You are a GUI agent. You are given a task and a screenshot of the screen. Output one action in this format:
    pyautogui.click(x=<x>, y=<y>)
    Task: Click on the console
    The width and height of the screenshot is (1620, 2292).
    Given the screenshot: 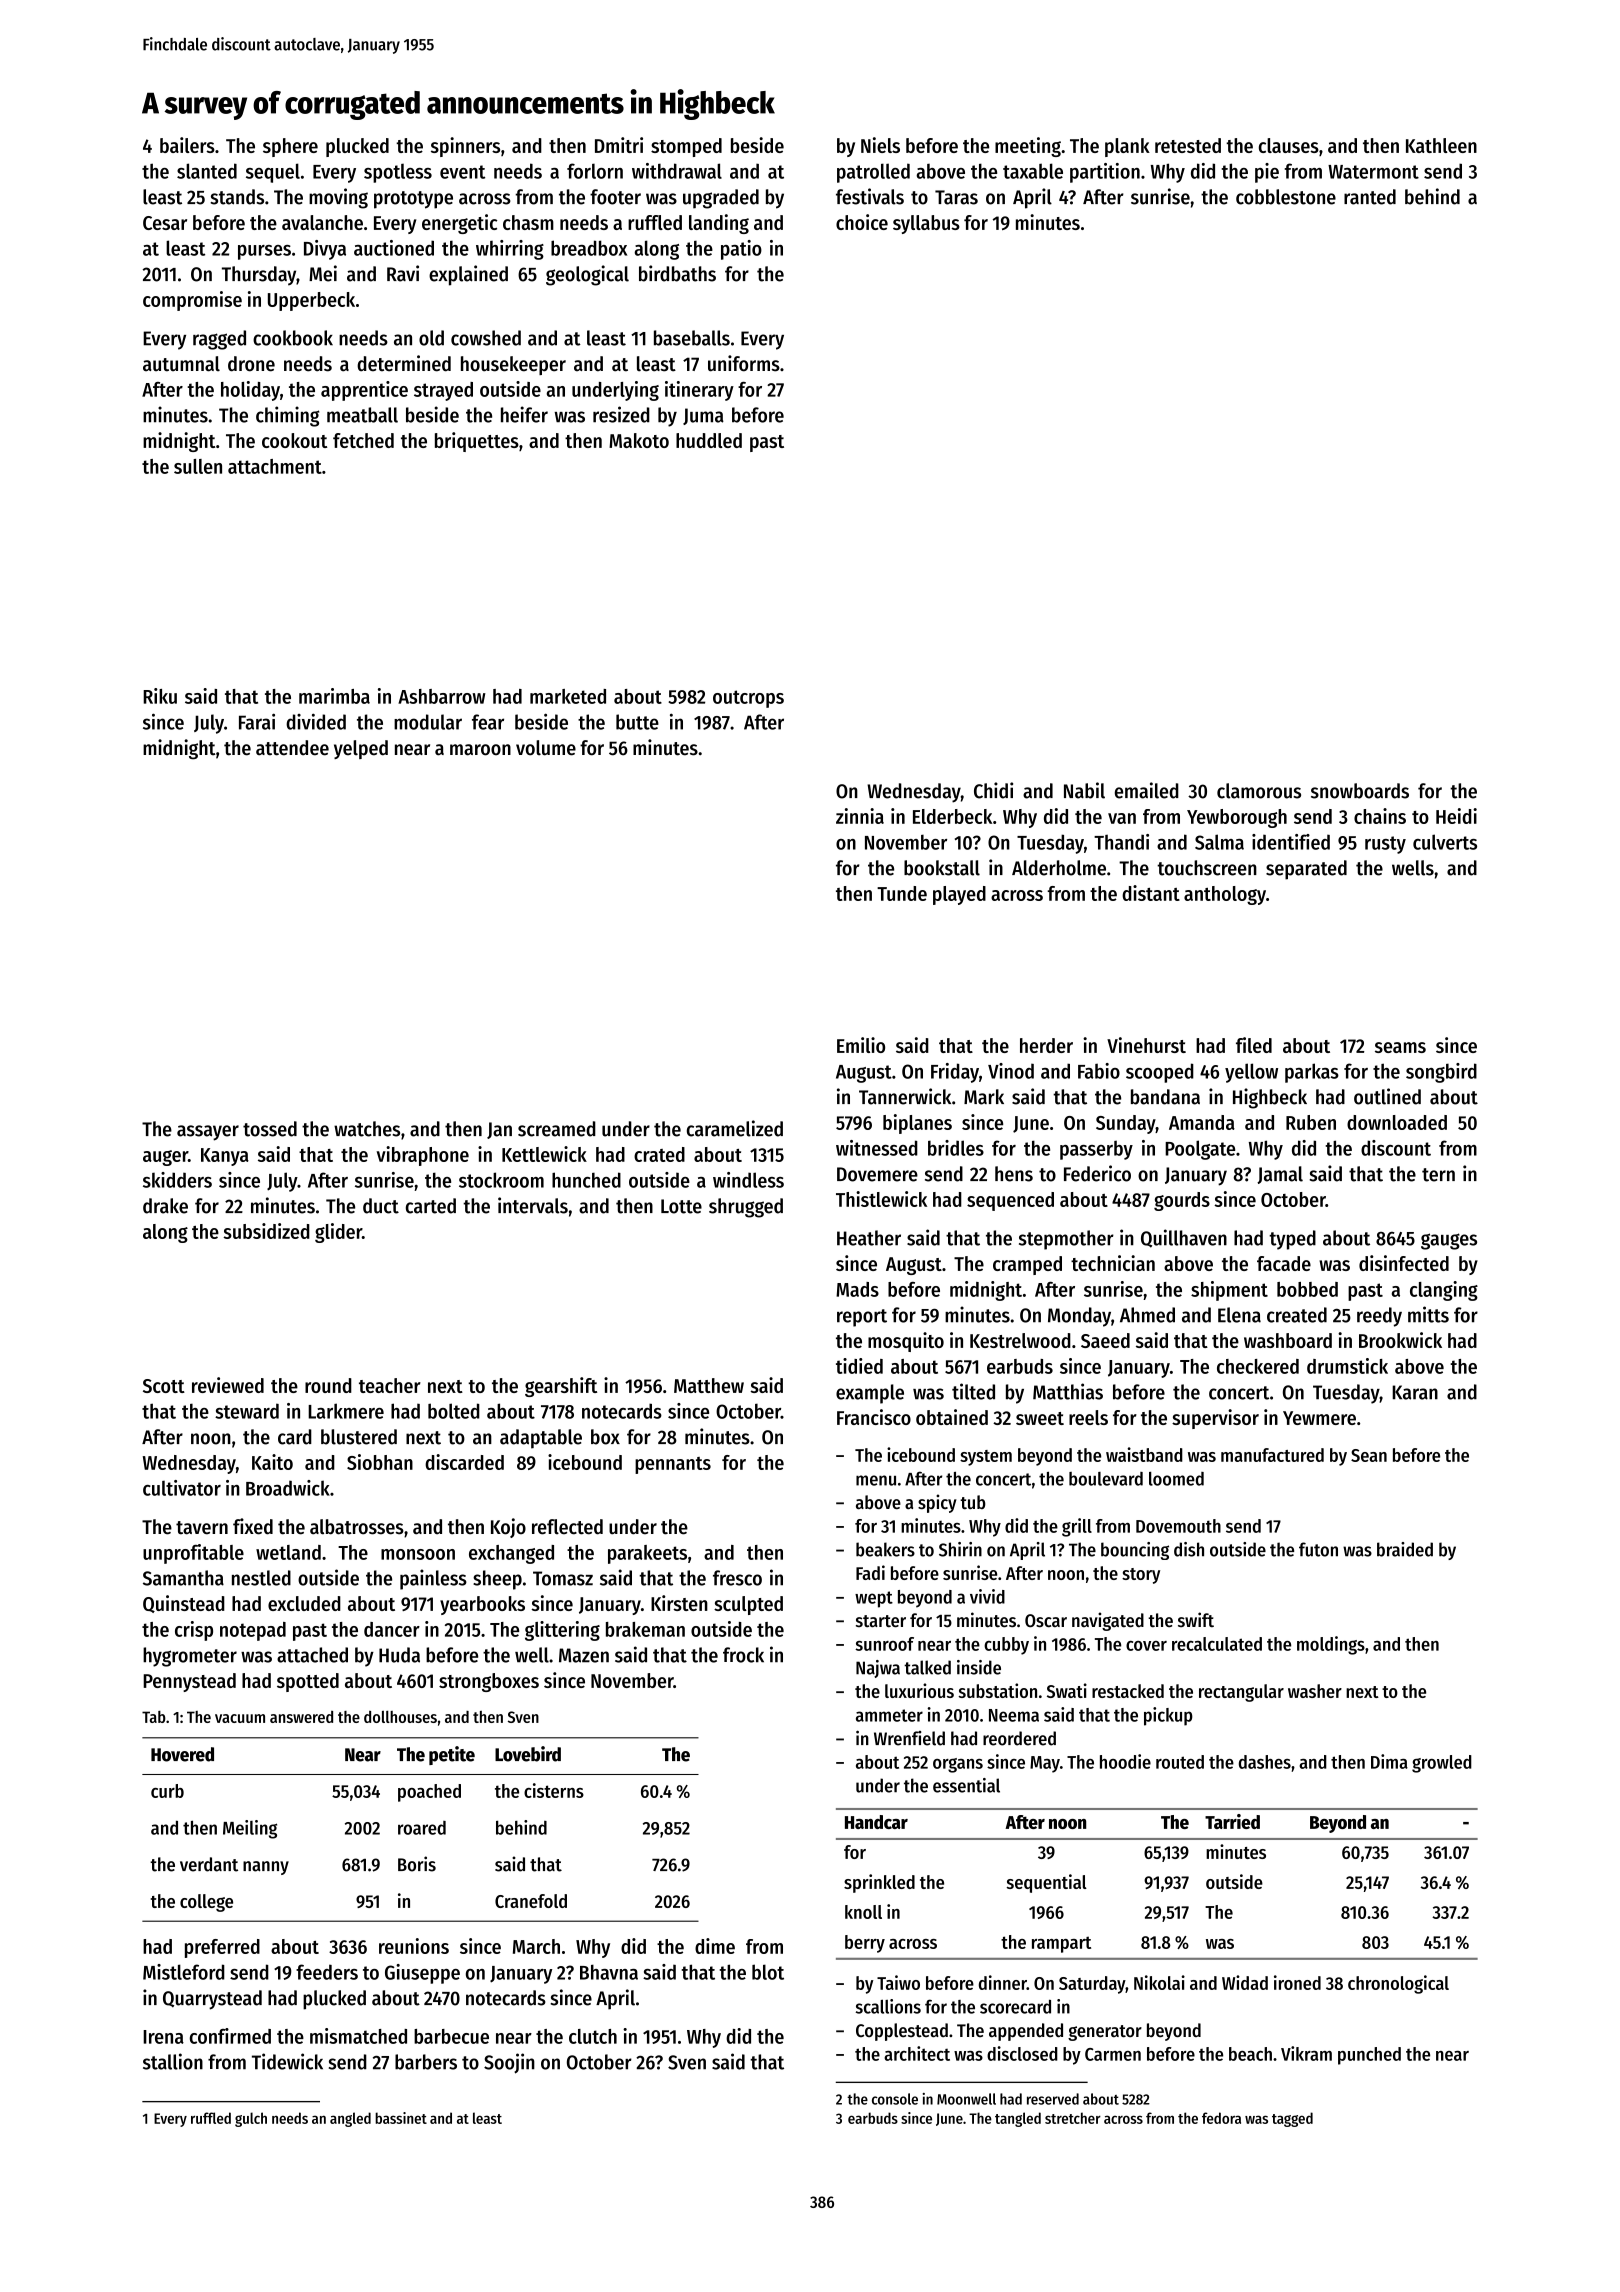 What is the action you would take?
    pyautogui.click(x=895, y=2099)
